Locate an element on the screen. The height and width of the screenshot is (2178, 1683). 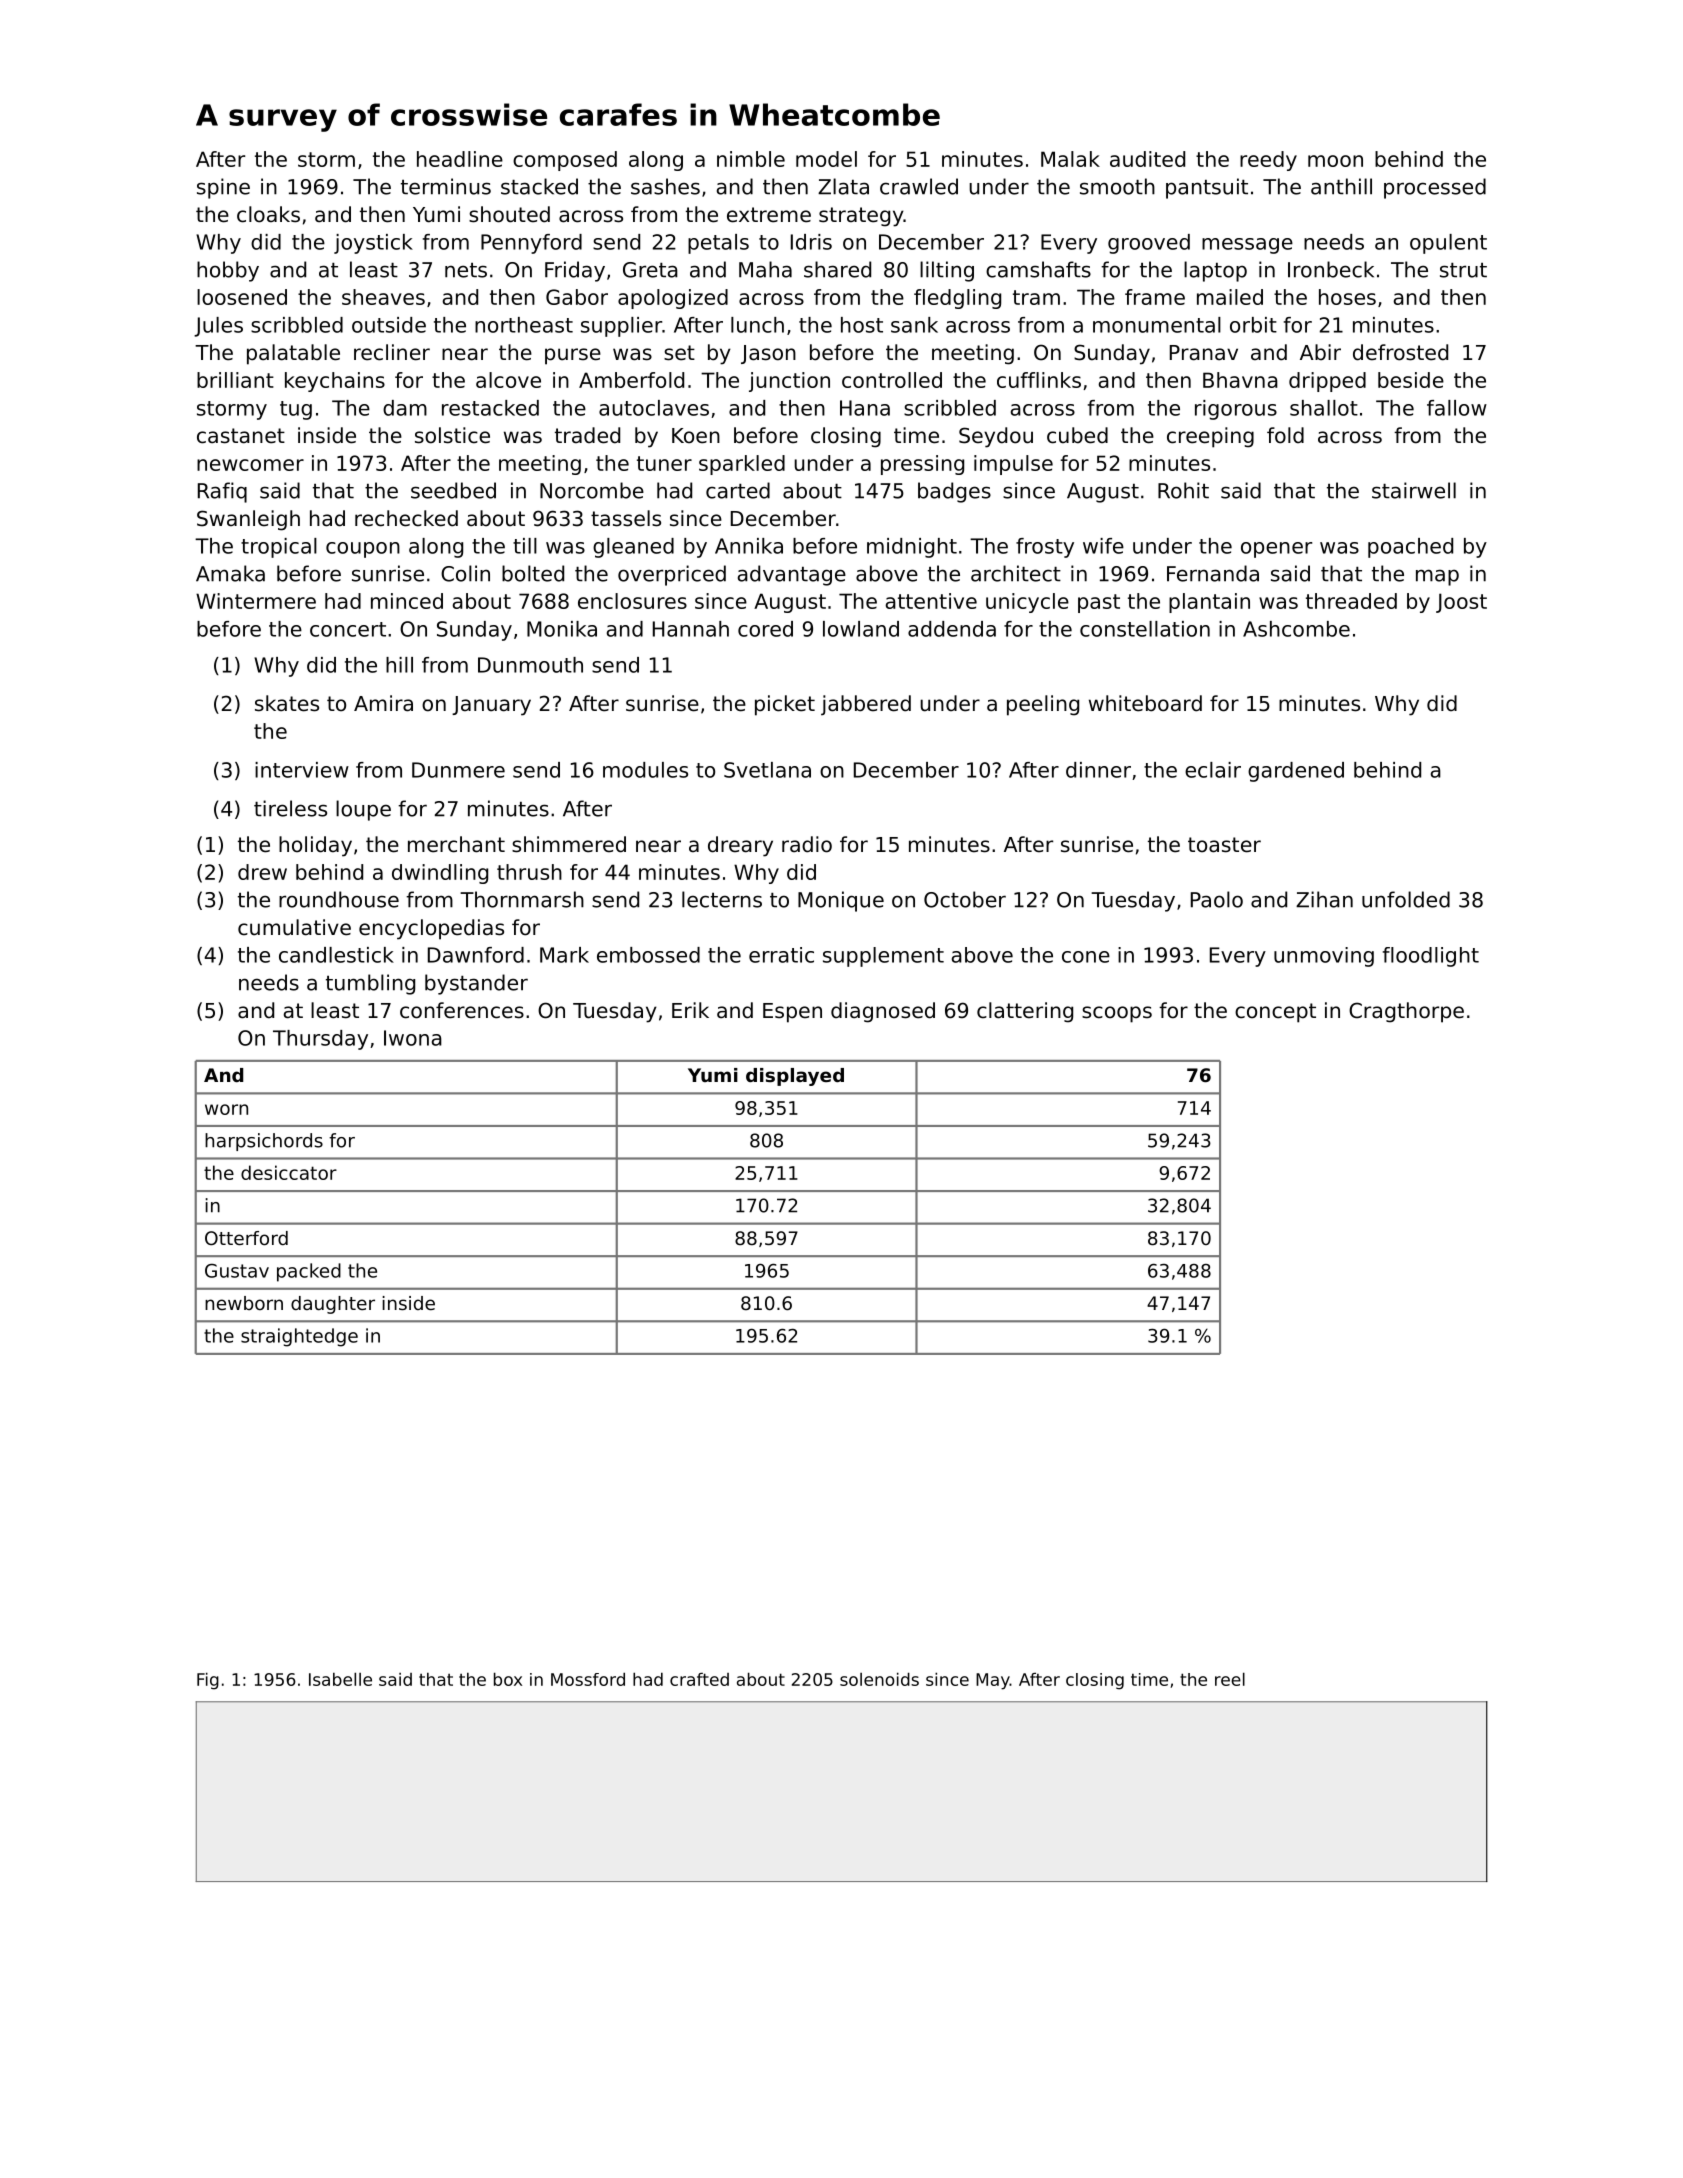
model is located at coordinates (826, 159).
